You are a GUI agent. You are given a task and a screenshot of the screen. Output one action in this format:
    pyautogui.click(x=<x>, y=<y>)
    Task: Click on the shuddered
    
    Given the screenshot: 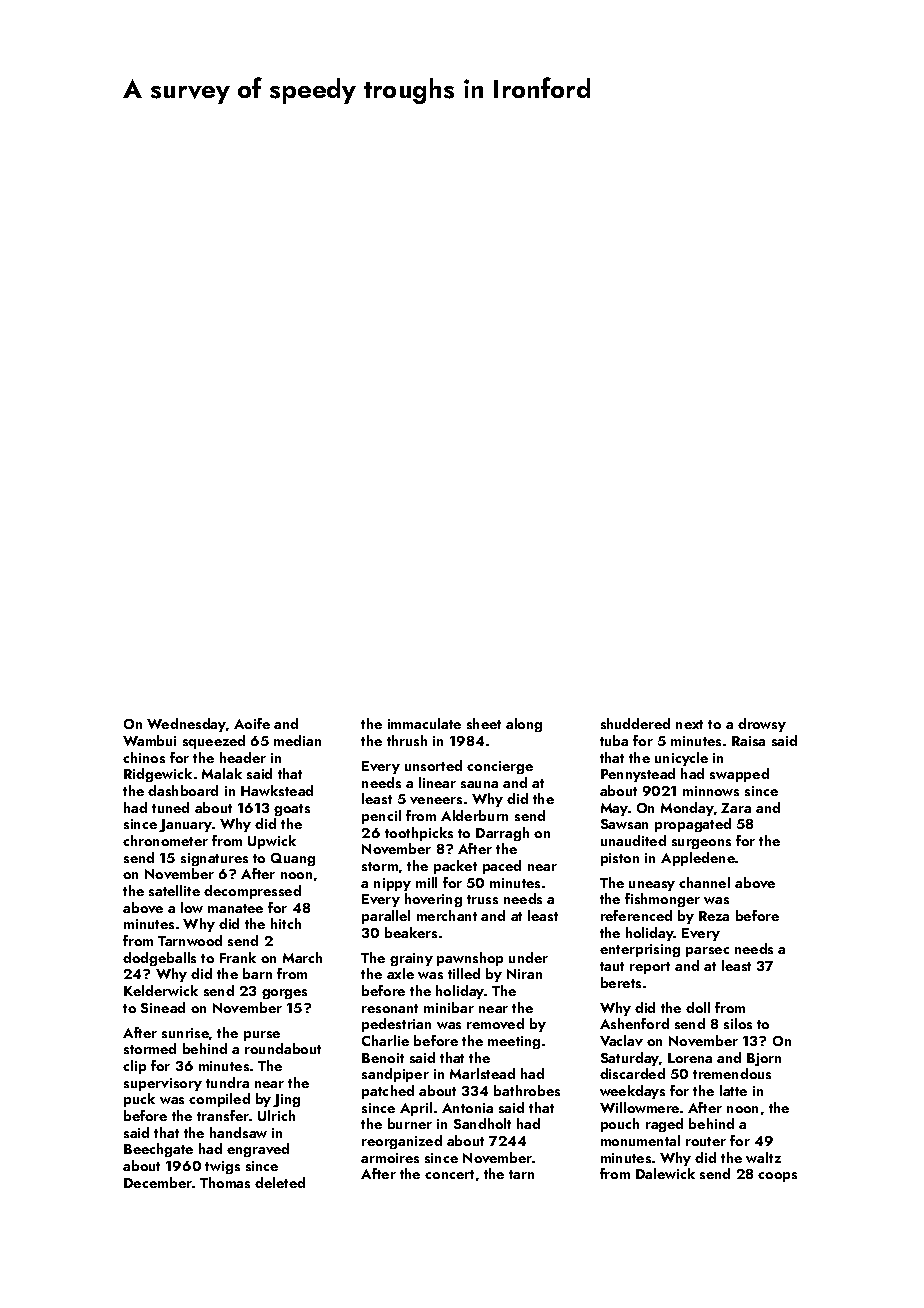 What is the action you would take?
    pyautogui.click(x=635, y=723)
